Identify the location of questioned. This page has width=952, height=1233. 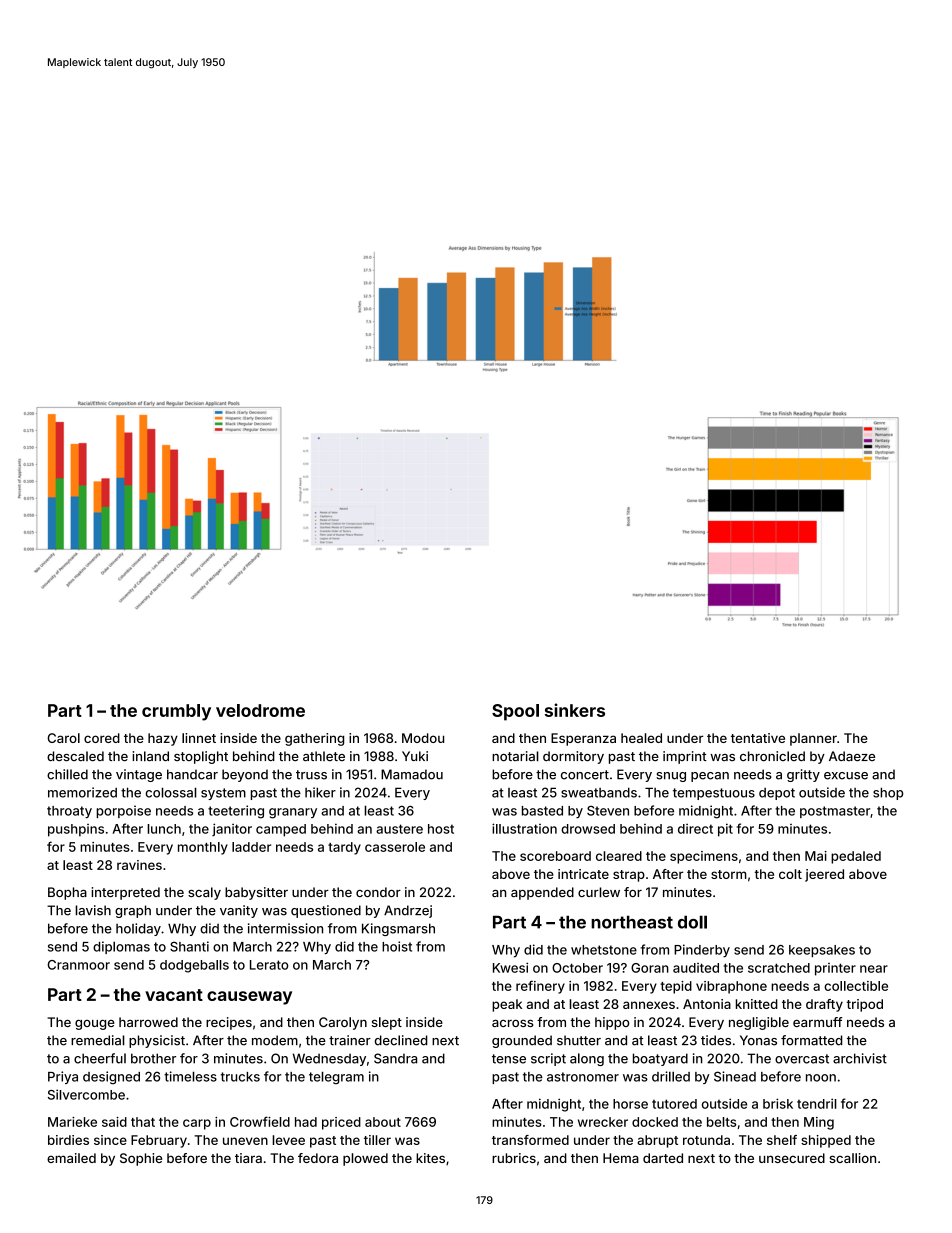
(326, 911).
